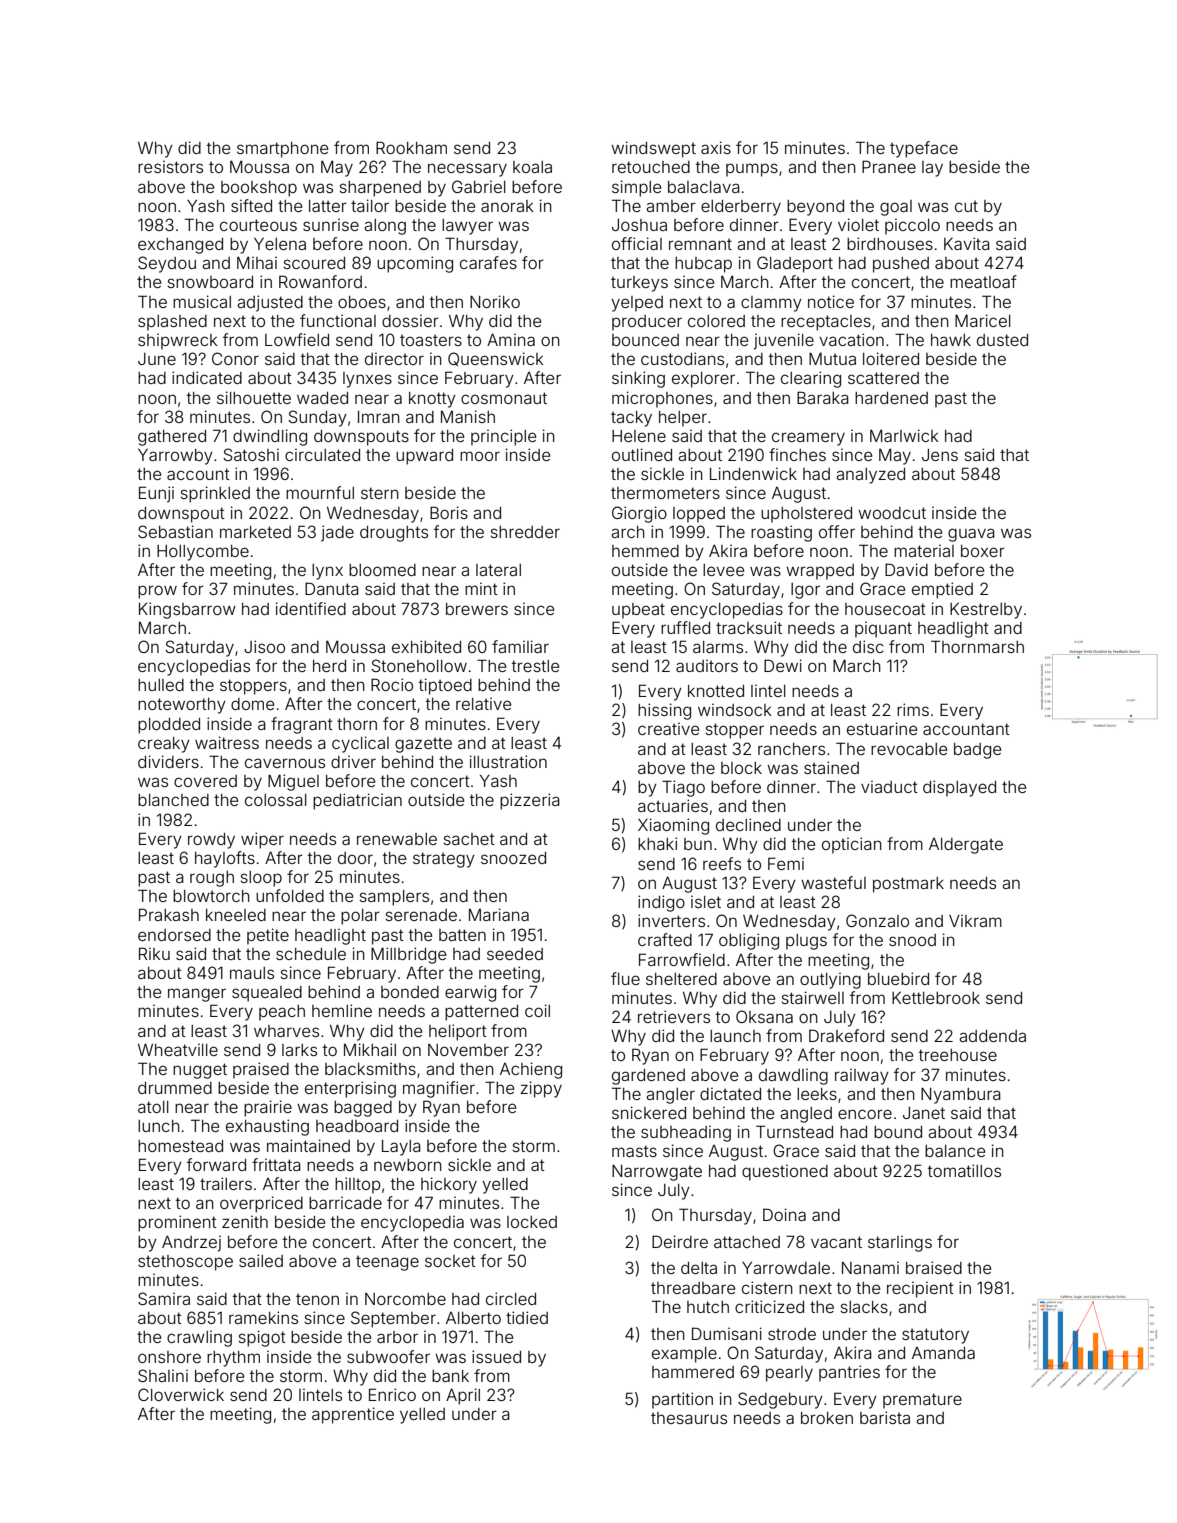 Image resolution: width=1177 pixels, height=1523 pixels. What do you see at coordinates (254, 397) in the image?
I see `silhouette` at bounding box center [254, 397].
